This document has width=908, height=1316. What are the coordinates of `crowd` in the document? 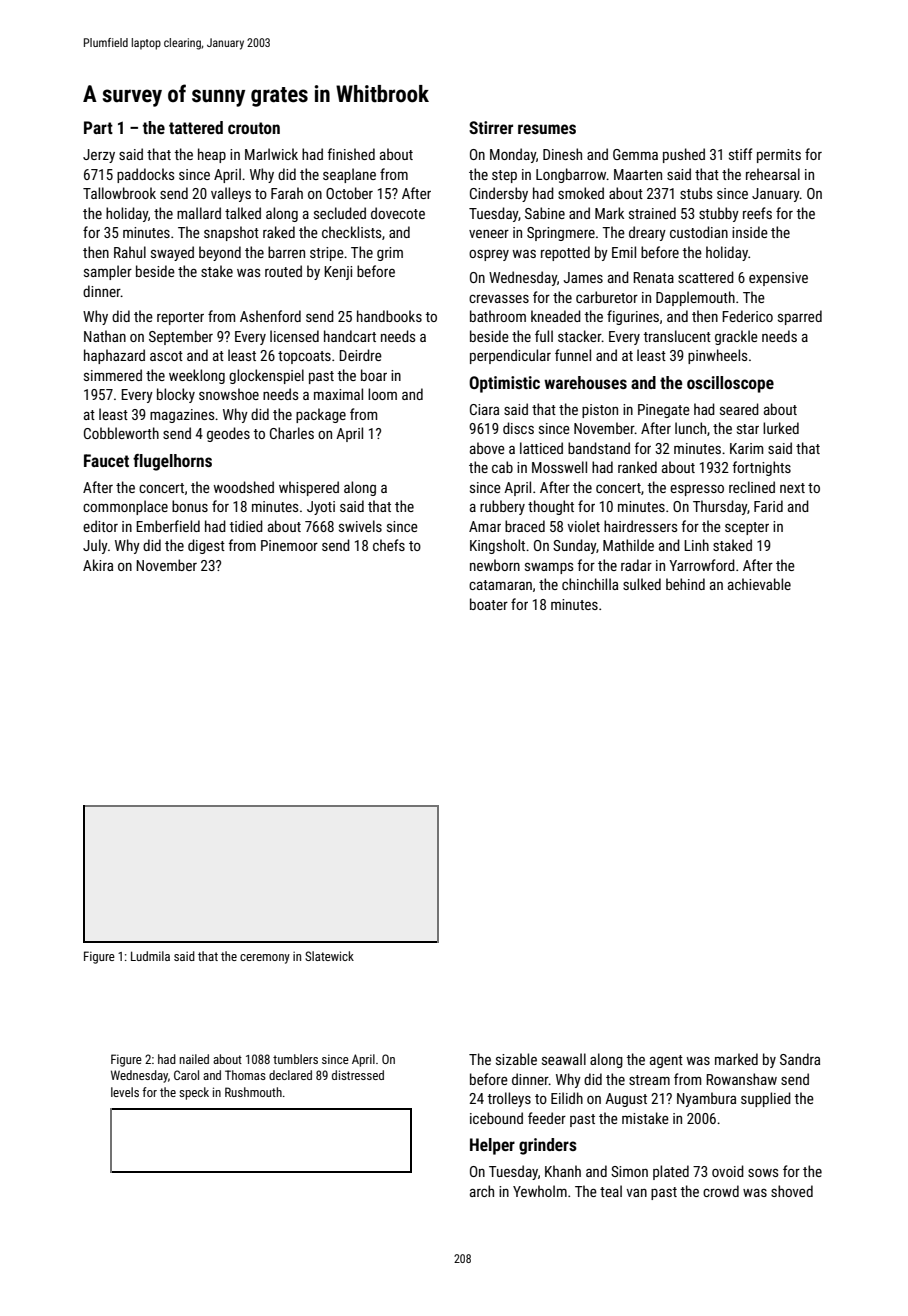 It's located at (721, 1191).
